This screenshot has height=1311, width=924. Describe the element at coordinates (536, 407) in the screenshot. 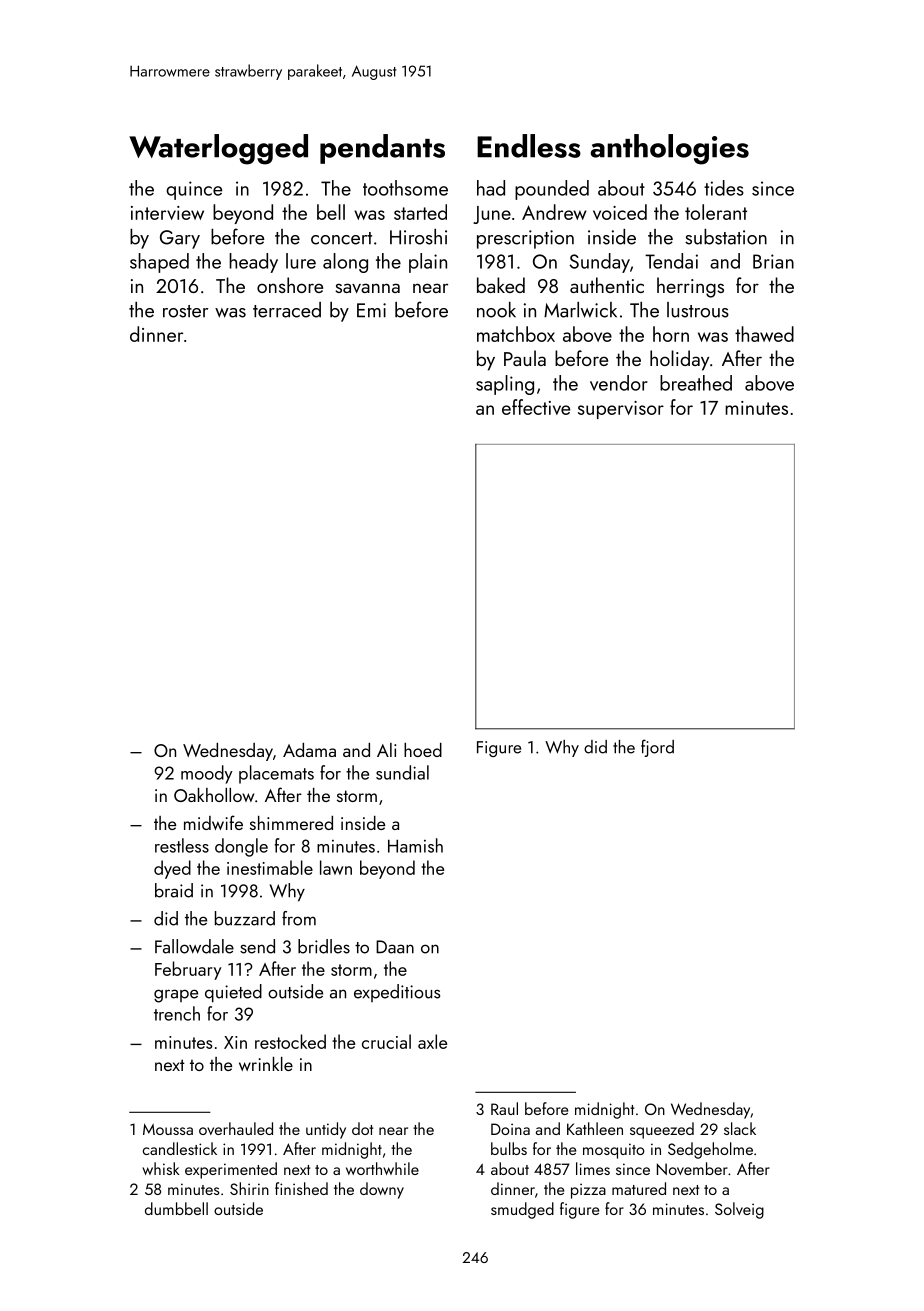

I see `effective` at that location.
